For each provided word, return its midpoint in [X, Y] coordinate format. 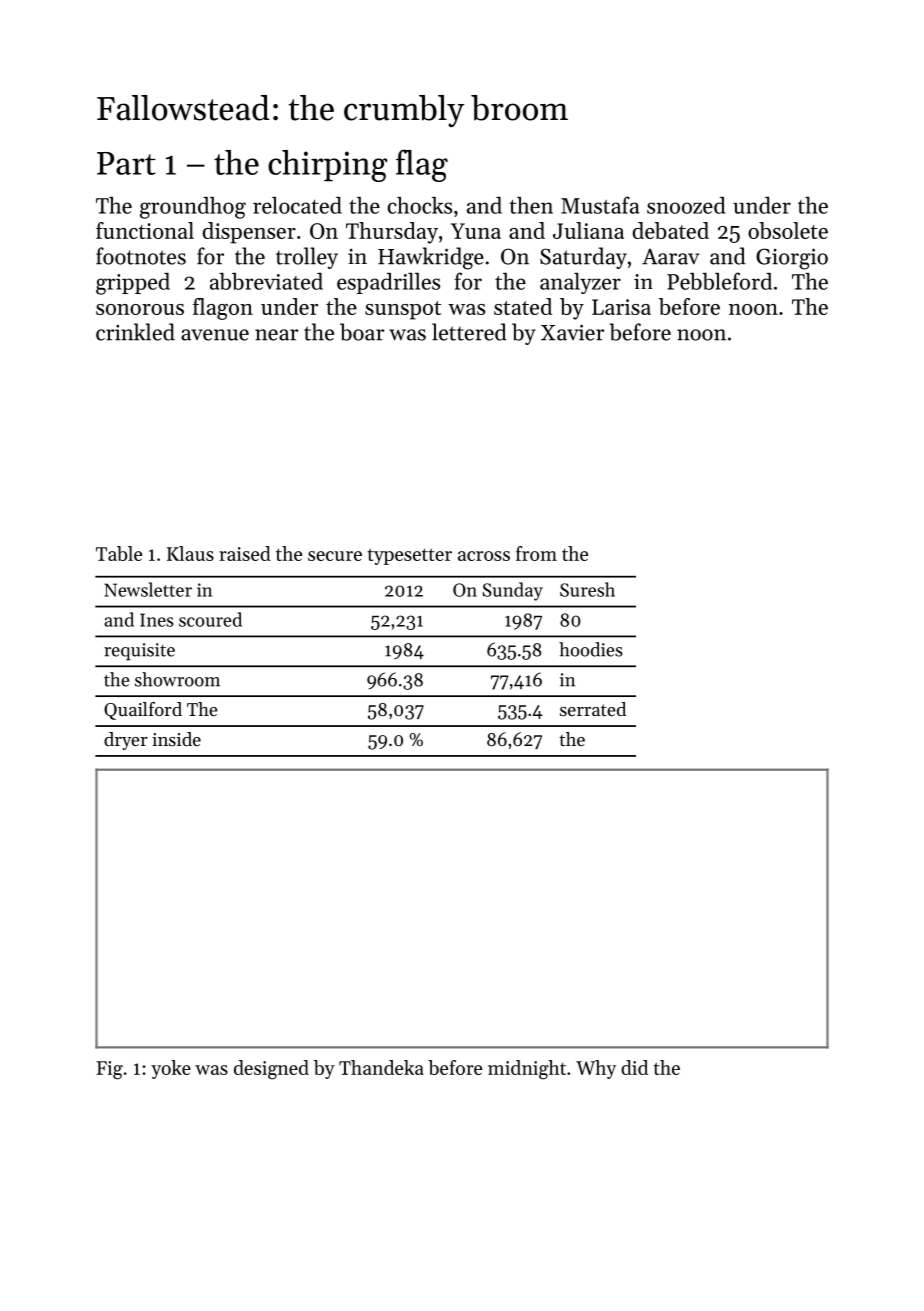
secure [335, 556]
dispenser [249, 233]
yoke [171, 1069]
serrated [593, 709]
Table [119, 553]
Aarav [670, 257]
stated [523, 306]
